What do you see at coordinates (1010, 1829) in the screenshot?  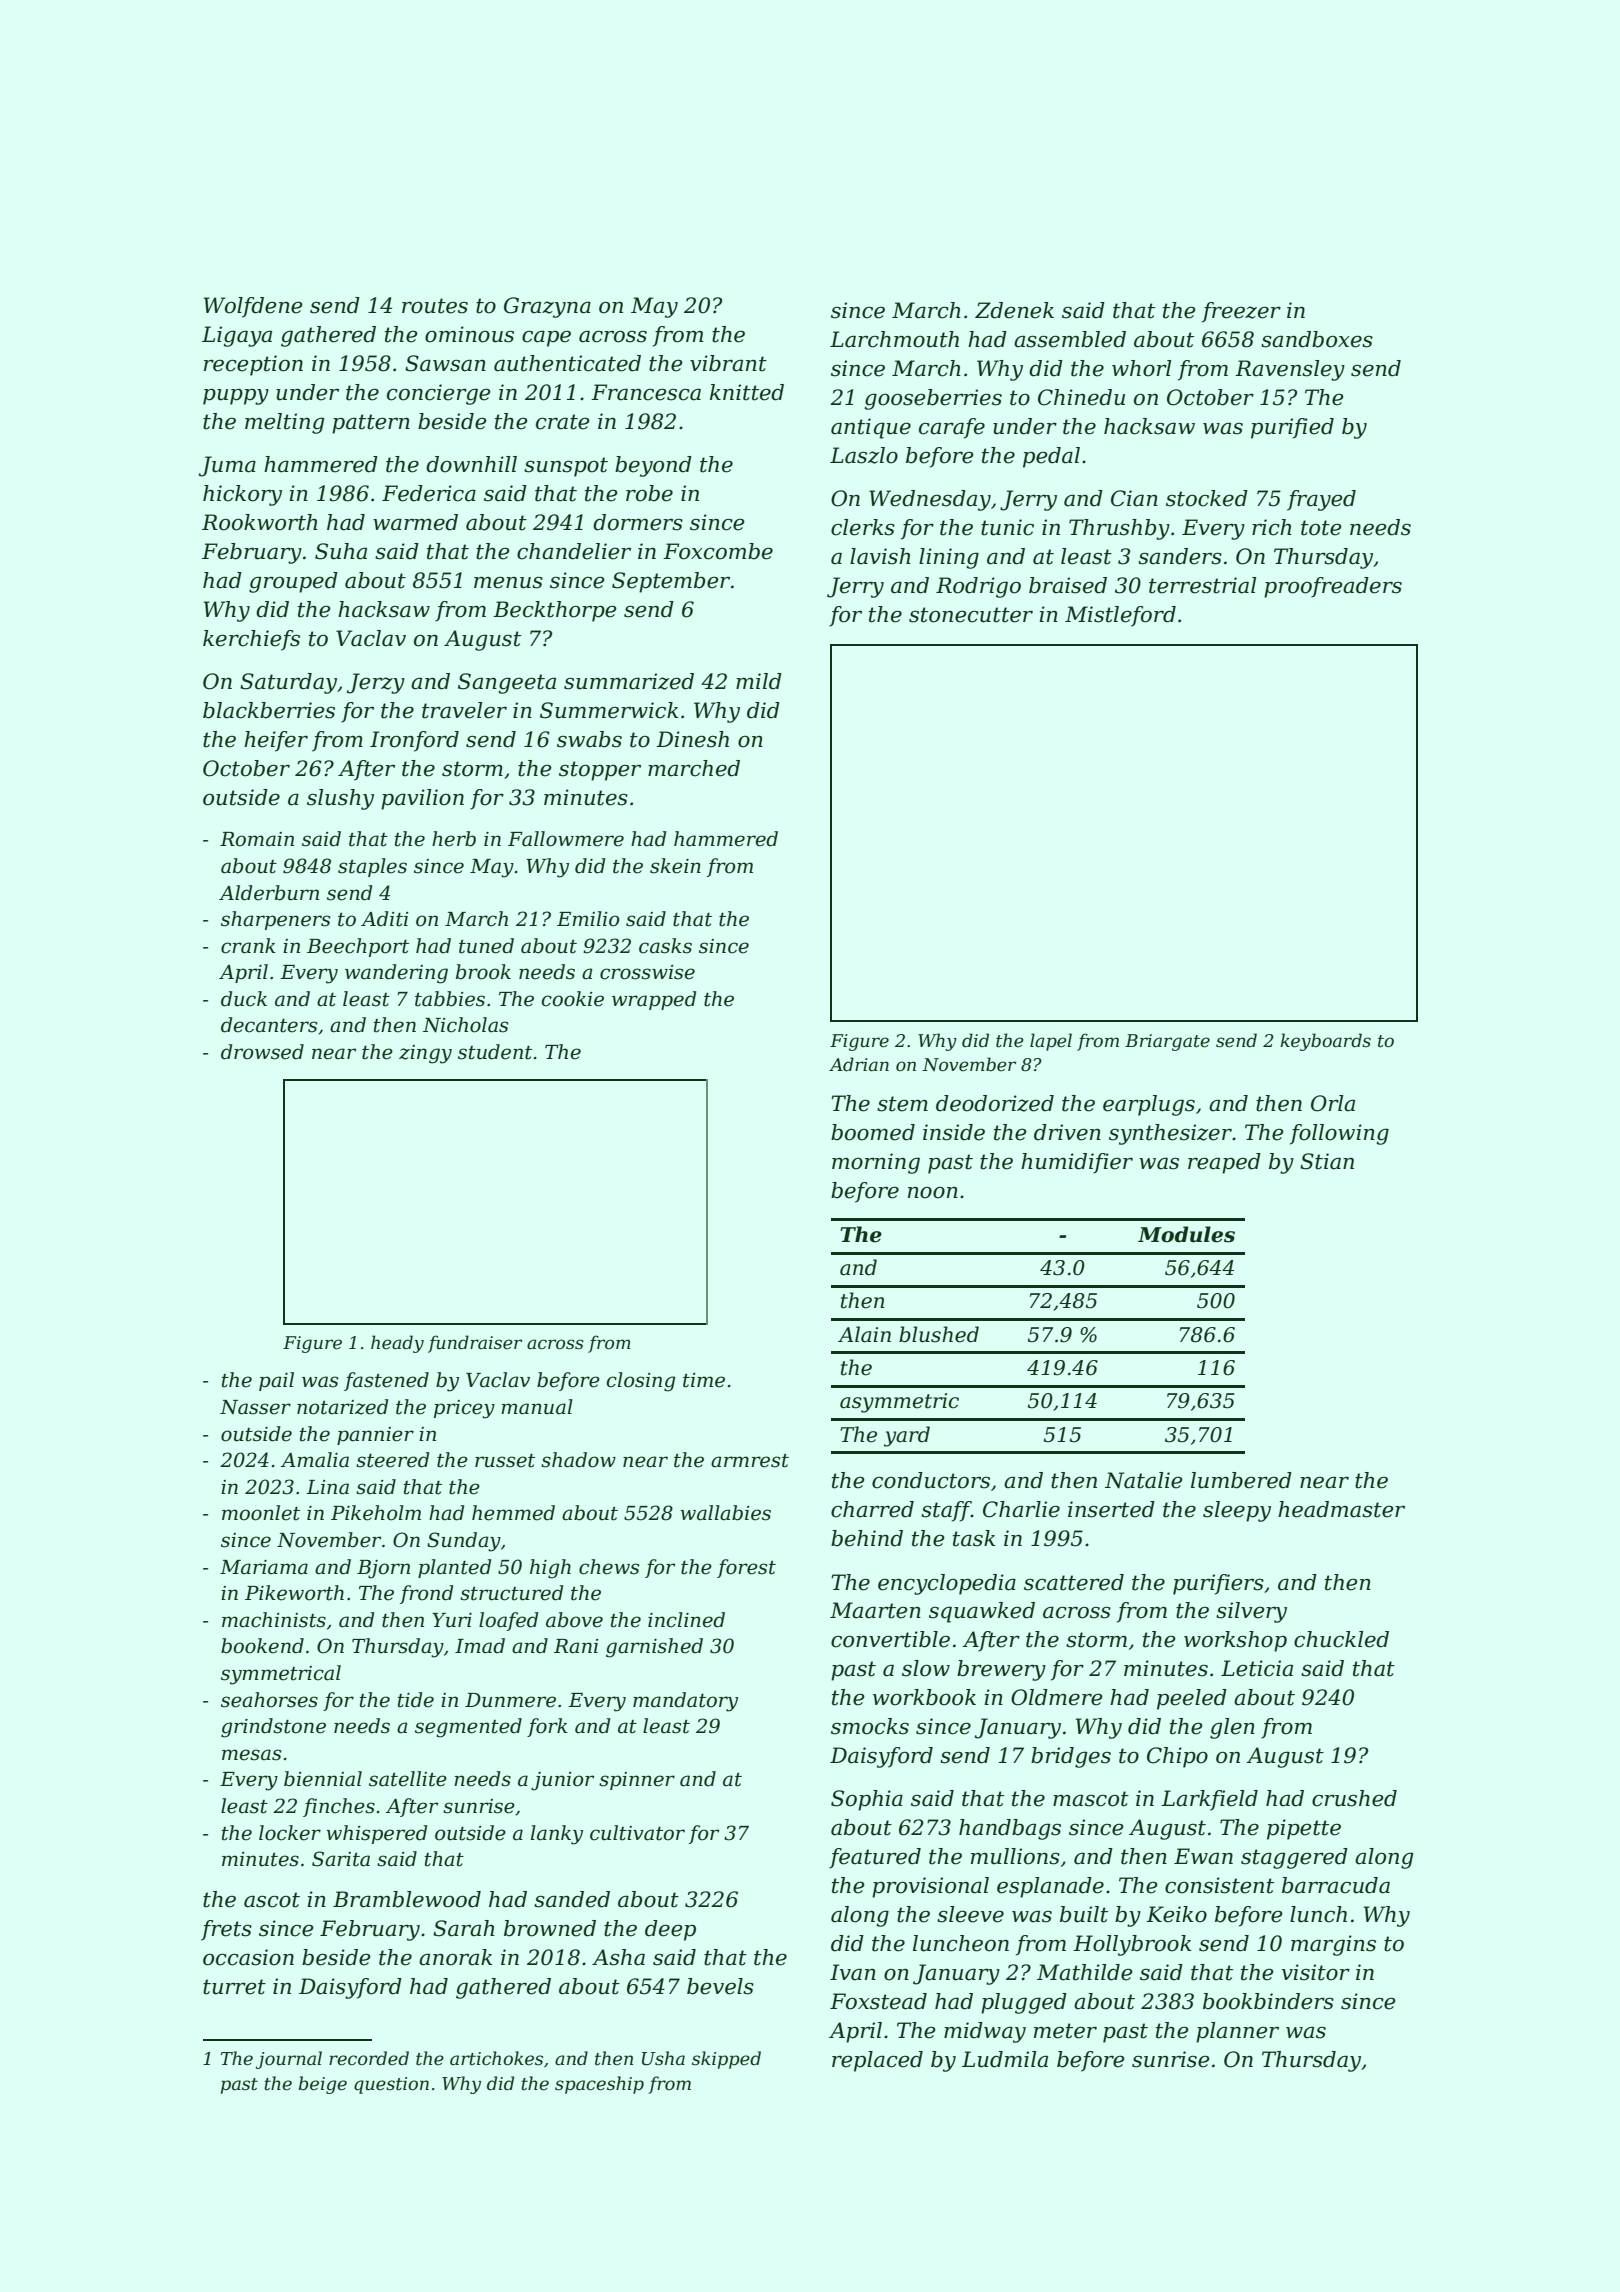 I see `handbags` at bounding box center [1010, 1829].
